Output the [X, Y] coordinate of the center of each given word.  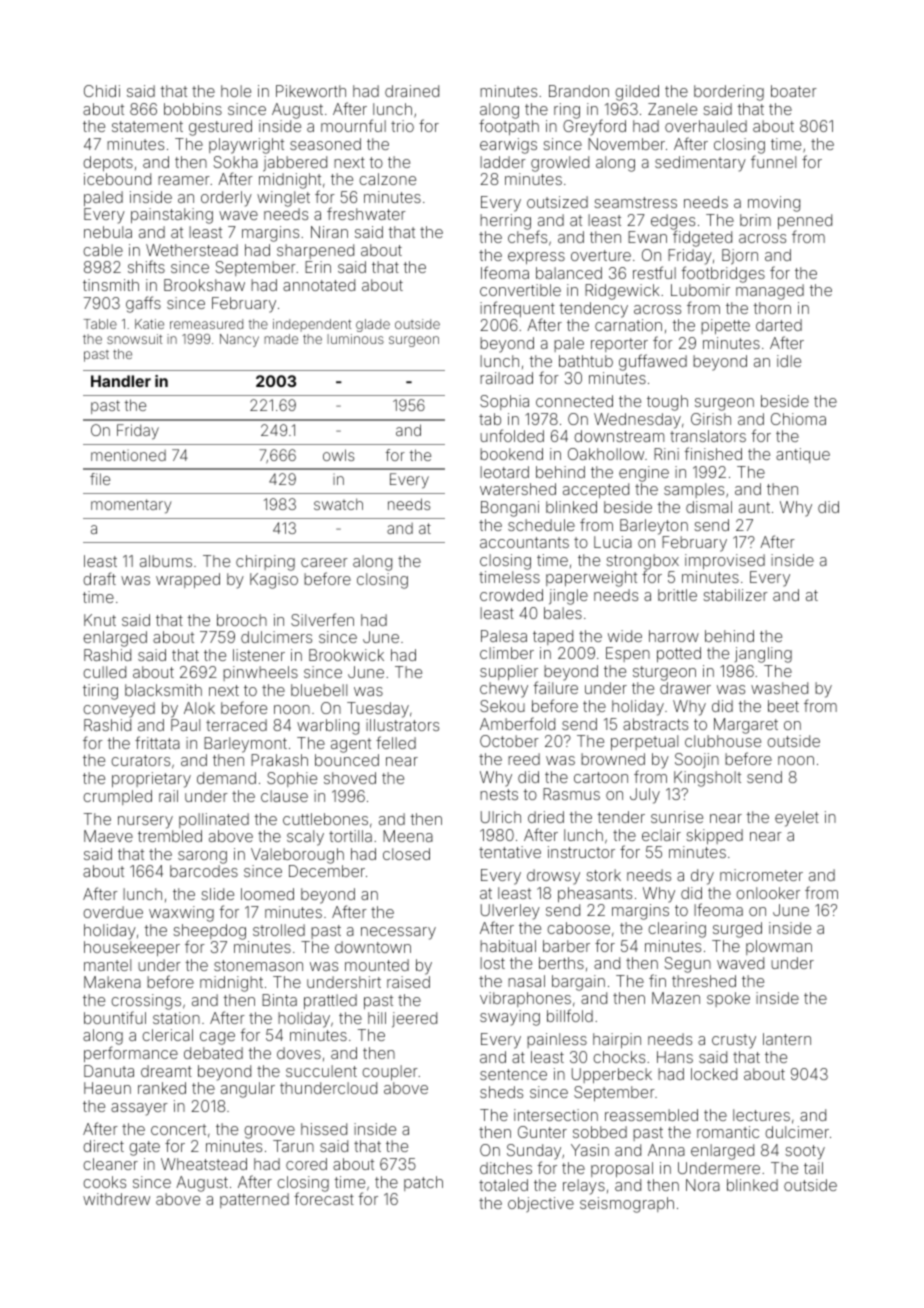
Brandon [579, 91]
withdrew [116, 1199]
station [176, 1018]
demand [226, 778]
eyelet [797, 819]
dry [702, 877]
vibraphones [525, 999]
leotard [504, 472]
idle [789, 361]
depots [108, 163]
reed [524, 759]
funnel [773, 161]
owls [338, 455]
